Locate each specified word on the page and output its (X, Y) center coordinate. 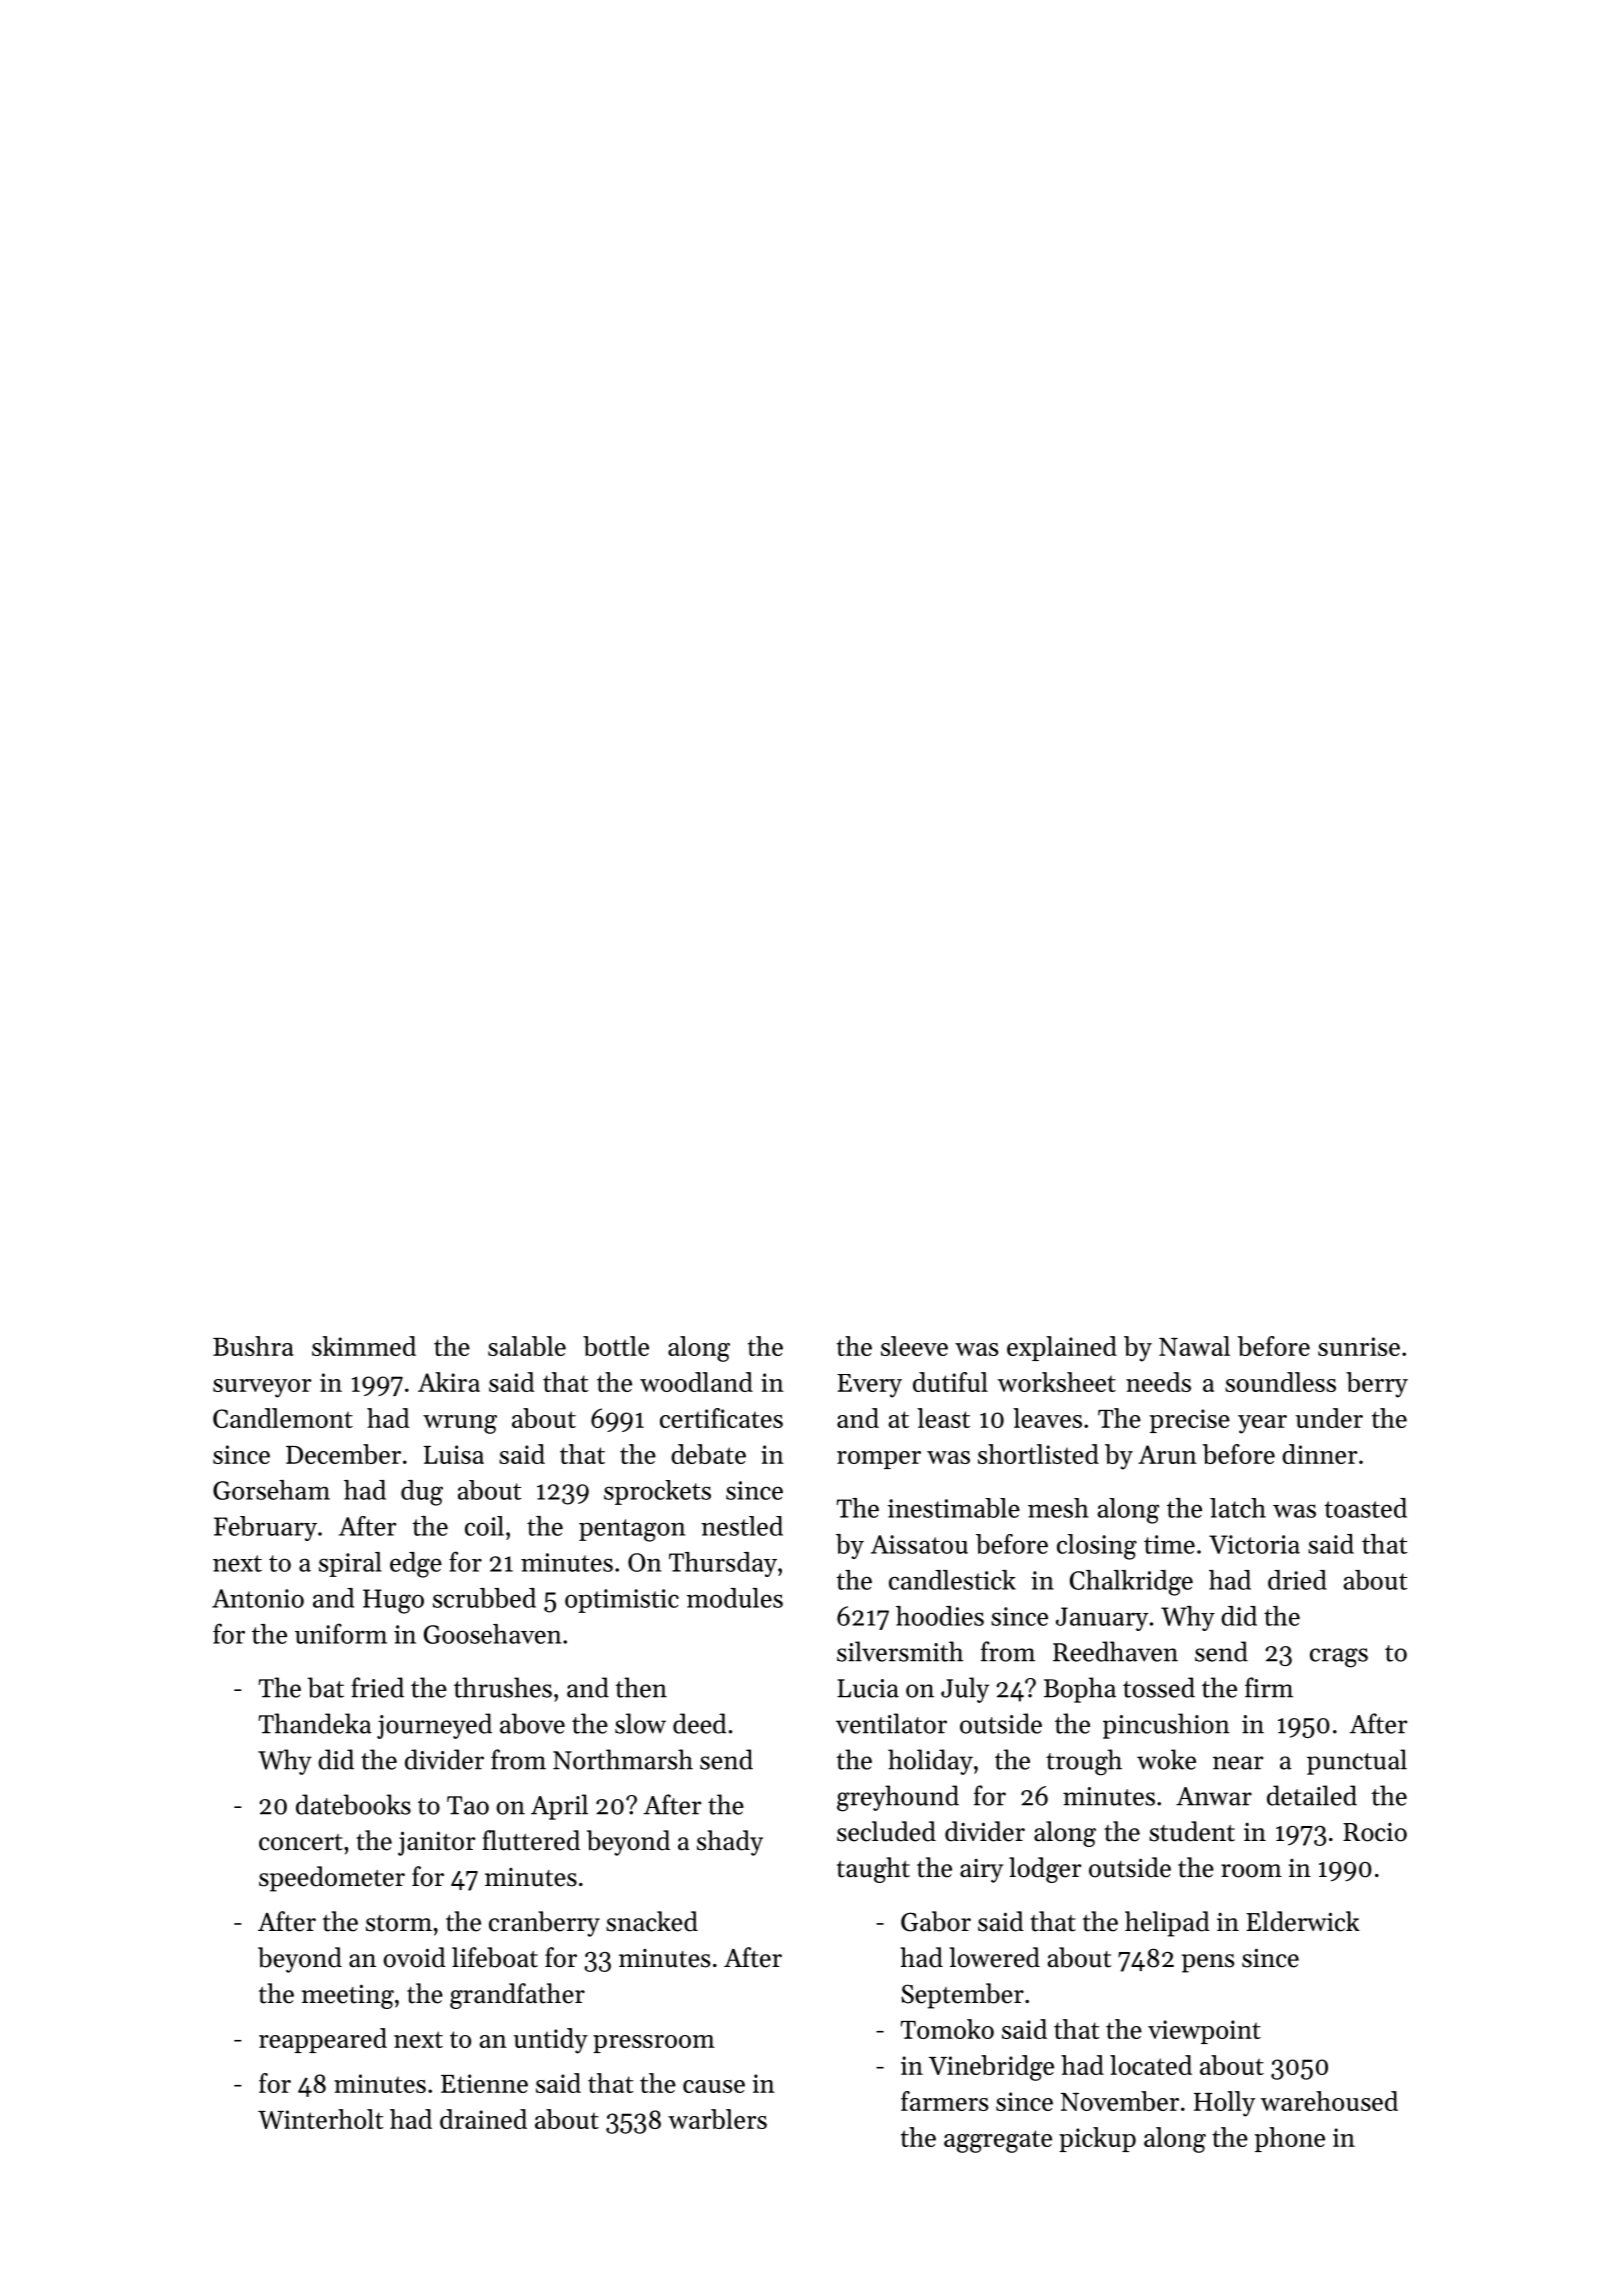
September (962, 1996)
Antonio (258, 1598)
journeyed (434, 1726)
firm (1269, 1687)
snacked (652, 1921)
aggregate (998, 2141)
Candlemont (283, 1418)
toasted (1365, 1508)
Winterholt (321, 2119)
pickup (1097, 2139)
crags (1339, 1658)
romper (879, 1460)
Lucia (868, 1688)
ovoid (415, 1957)
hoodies (940, 1616)
